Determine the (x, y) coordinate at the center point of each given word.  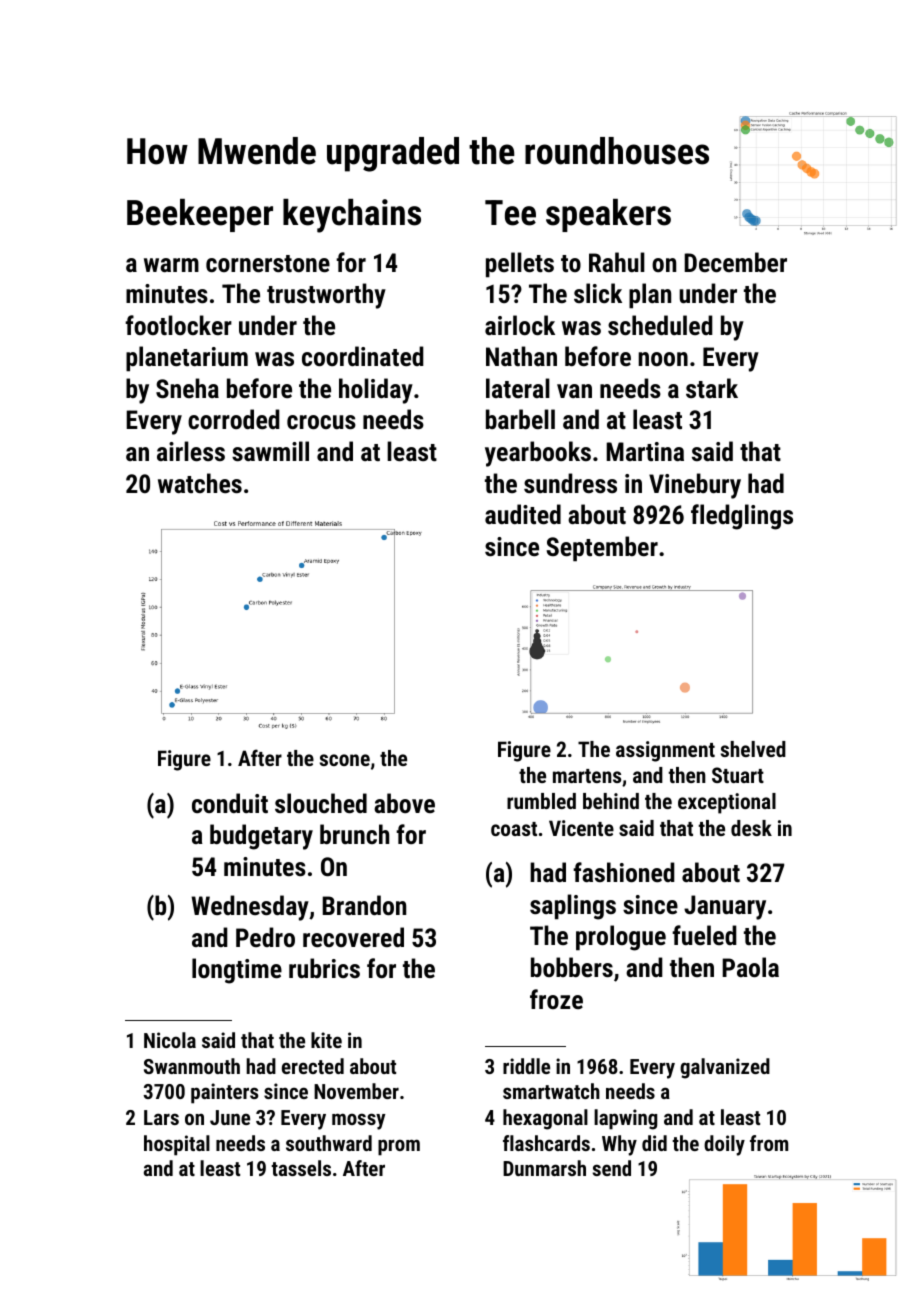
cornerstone (268, 263)
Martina (645, 451)
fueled (704, 935)
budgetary (261, 837)
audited (523, 514)
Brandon (364, 905)
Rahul (617, 262)
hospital (177, 1145)
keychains (352, 216)
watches (200, 483)
